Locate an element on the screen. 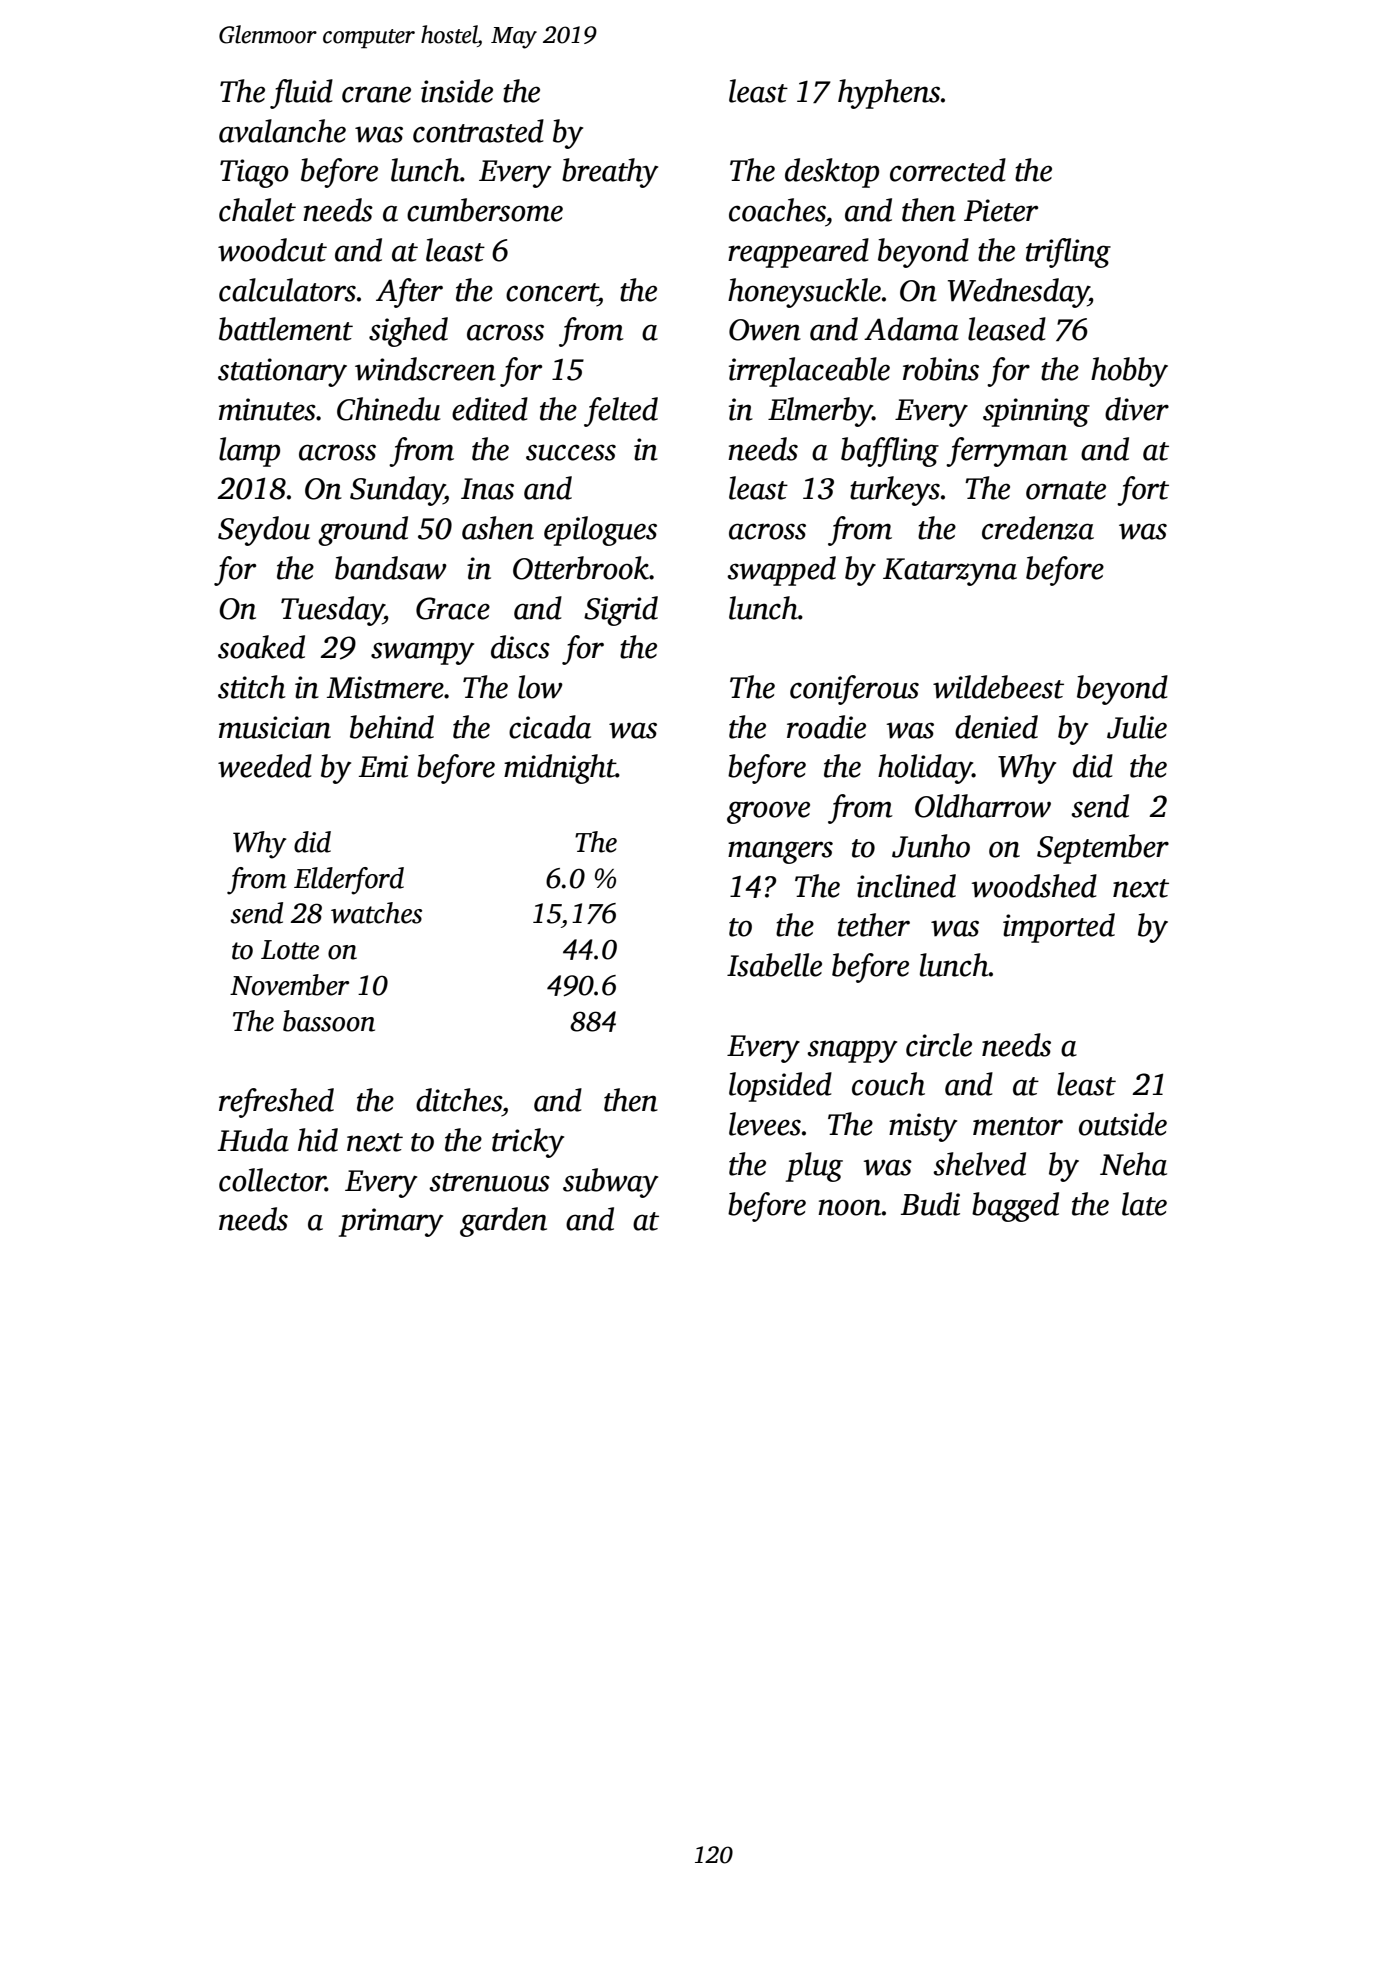  Pieter is located at coordinates (1001, 210).
